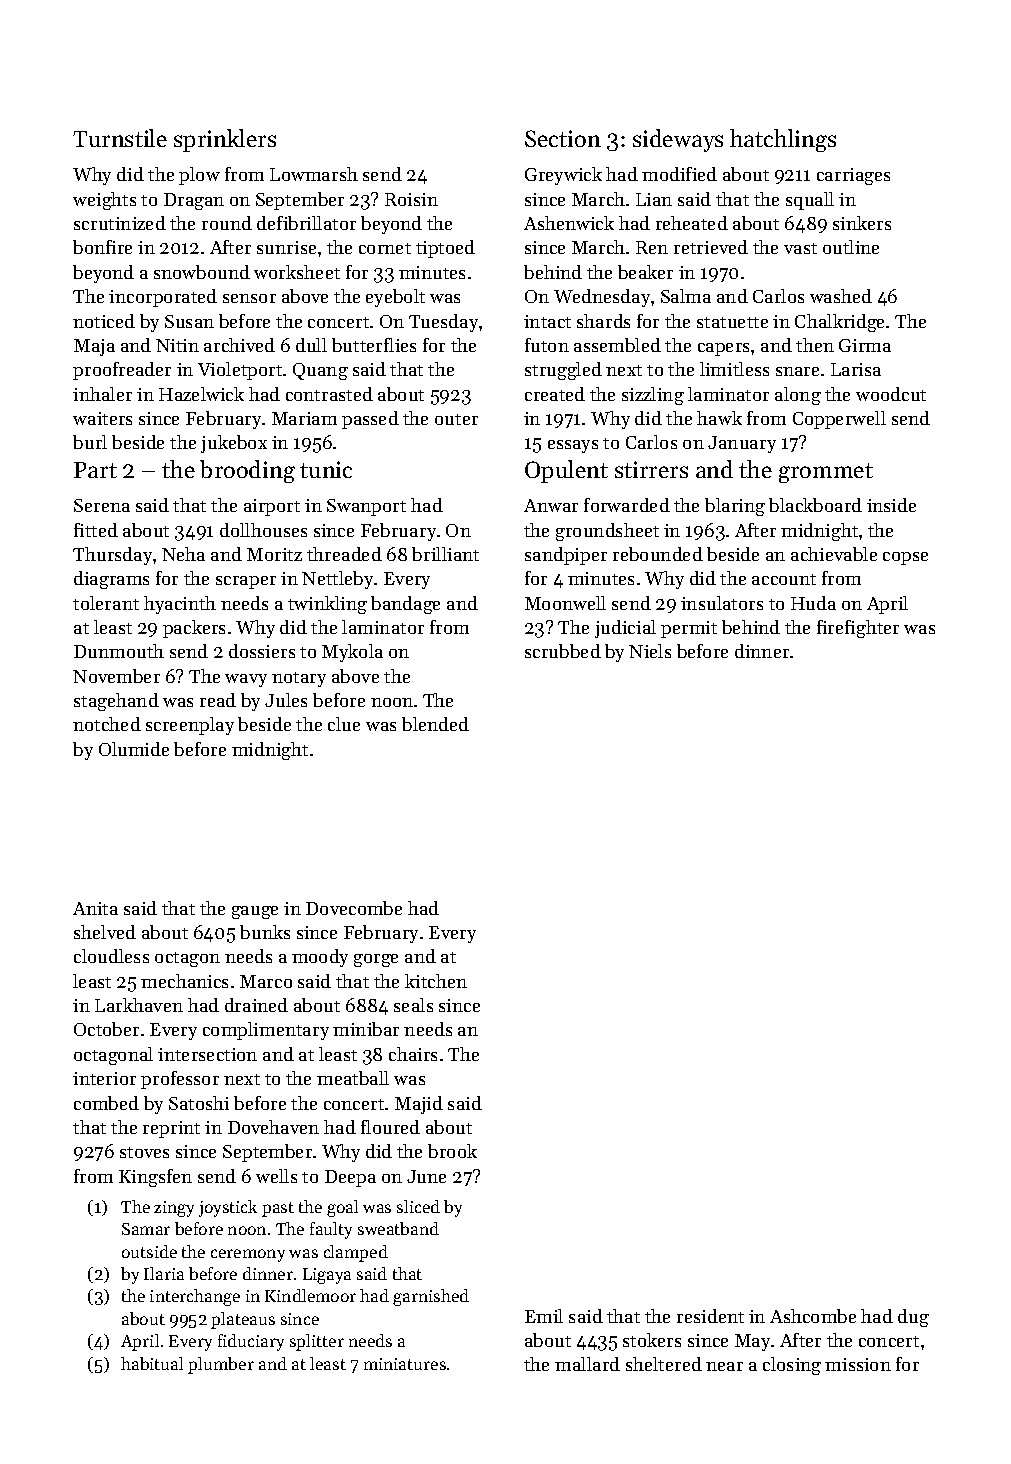  What do you see at coordinates (119, 651) in the document?
I see `Dunmouth` at bounding box center [119, 651].
